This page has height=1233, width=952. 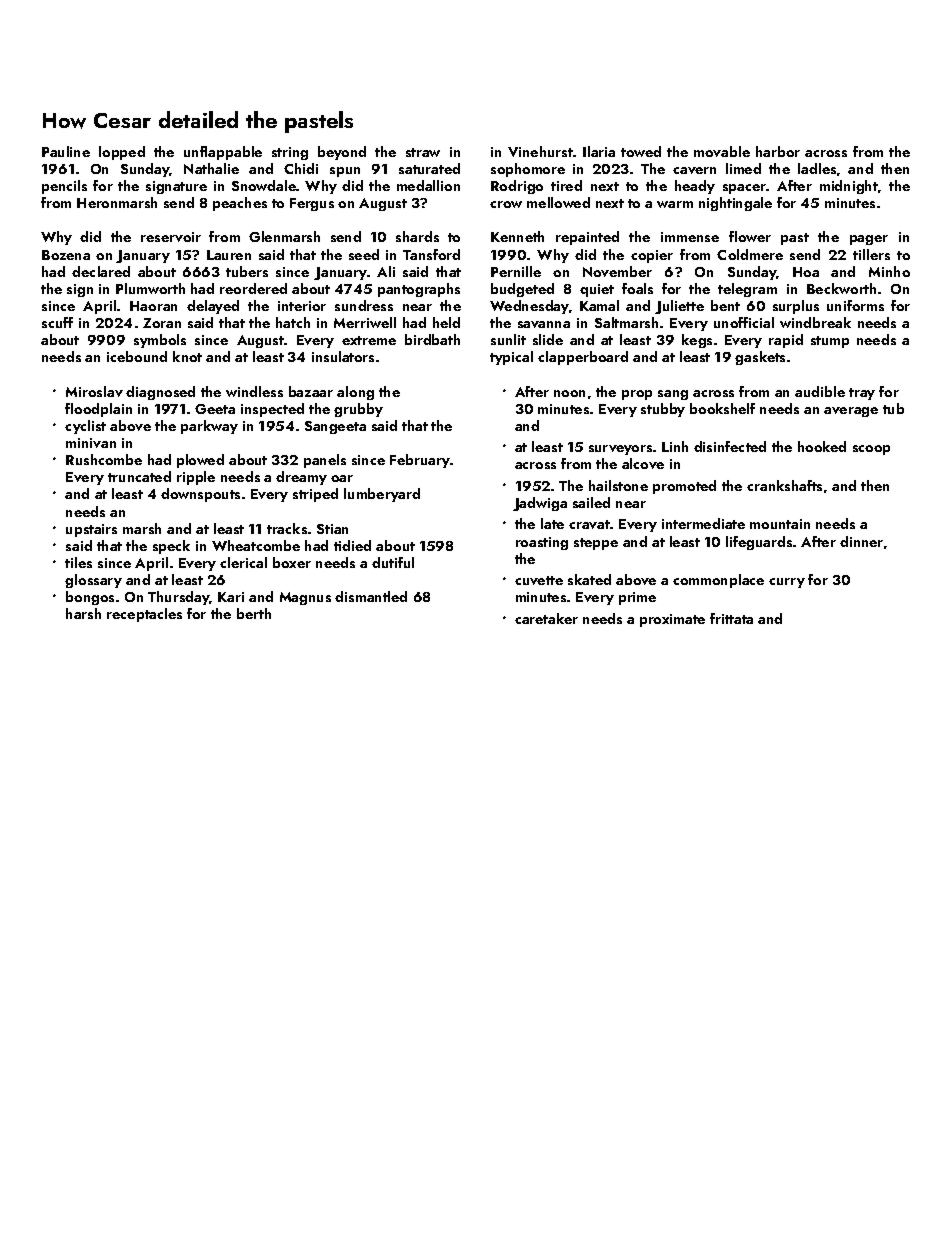 What do you see at coordinates (750, 236) in the page?
I see `flower` at bounding box center [750, 236].
